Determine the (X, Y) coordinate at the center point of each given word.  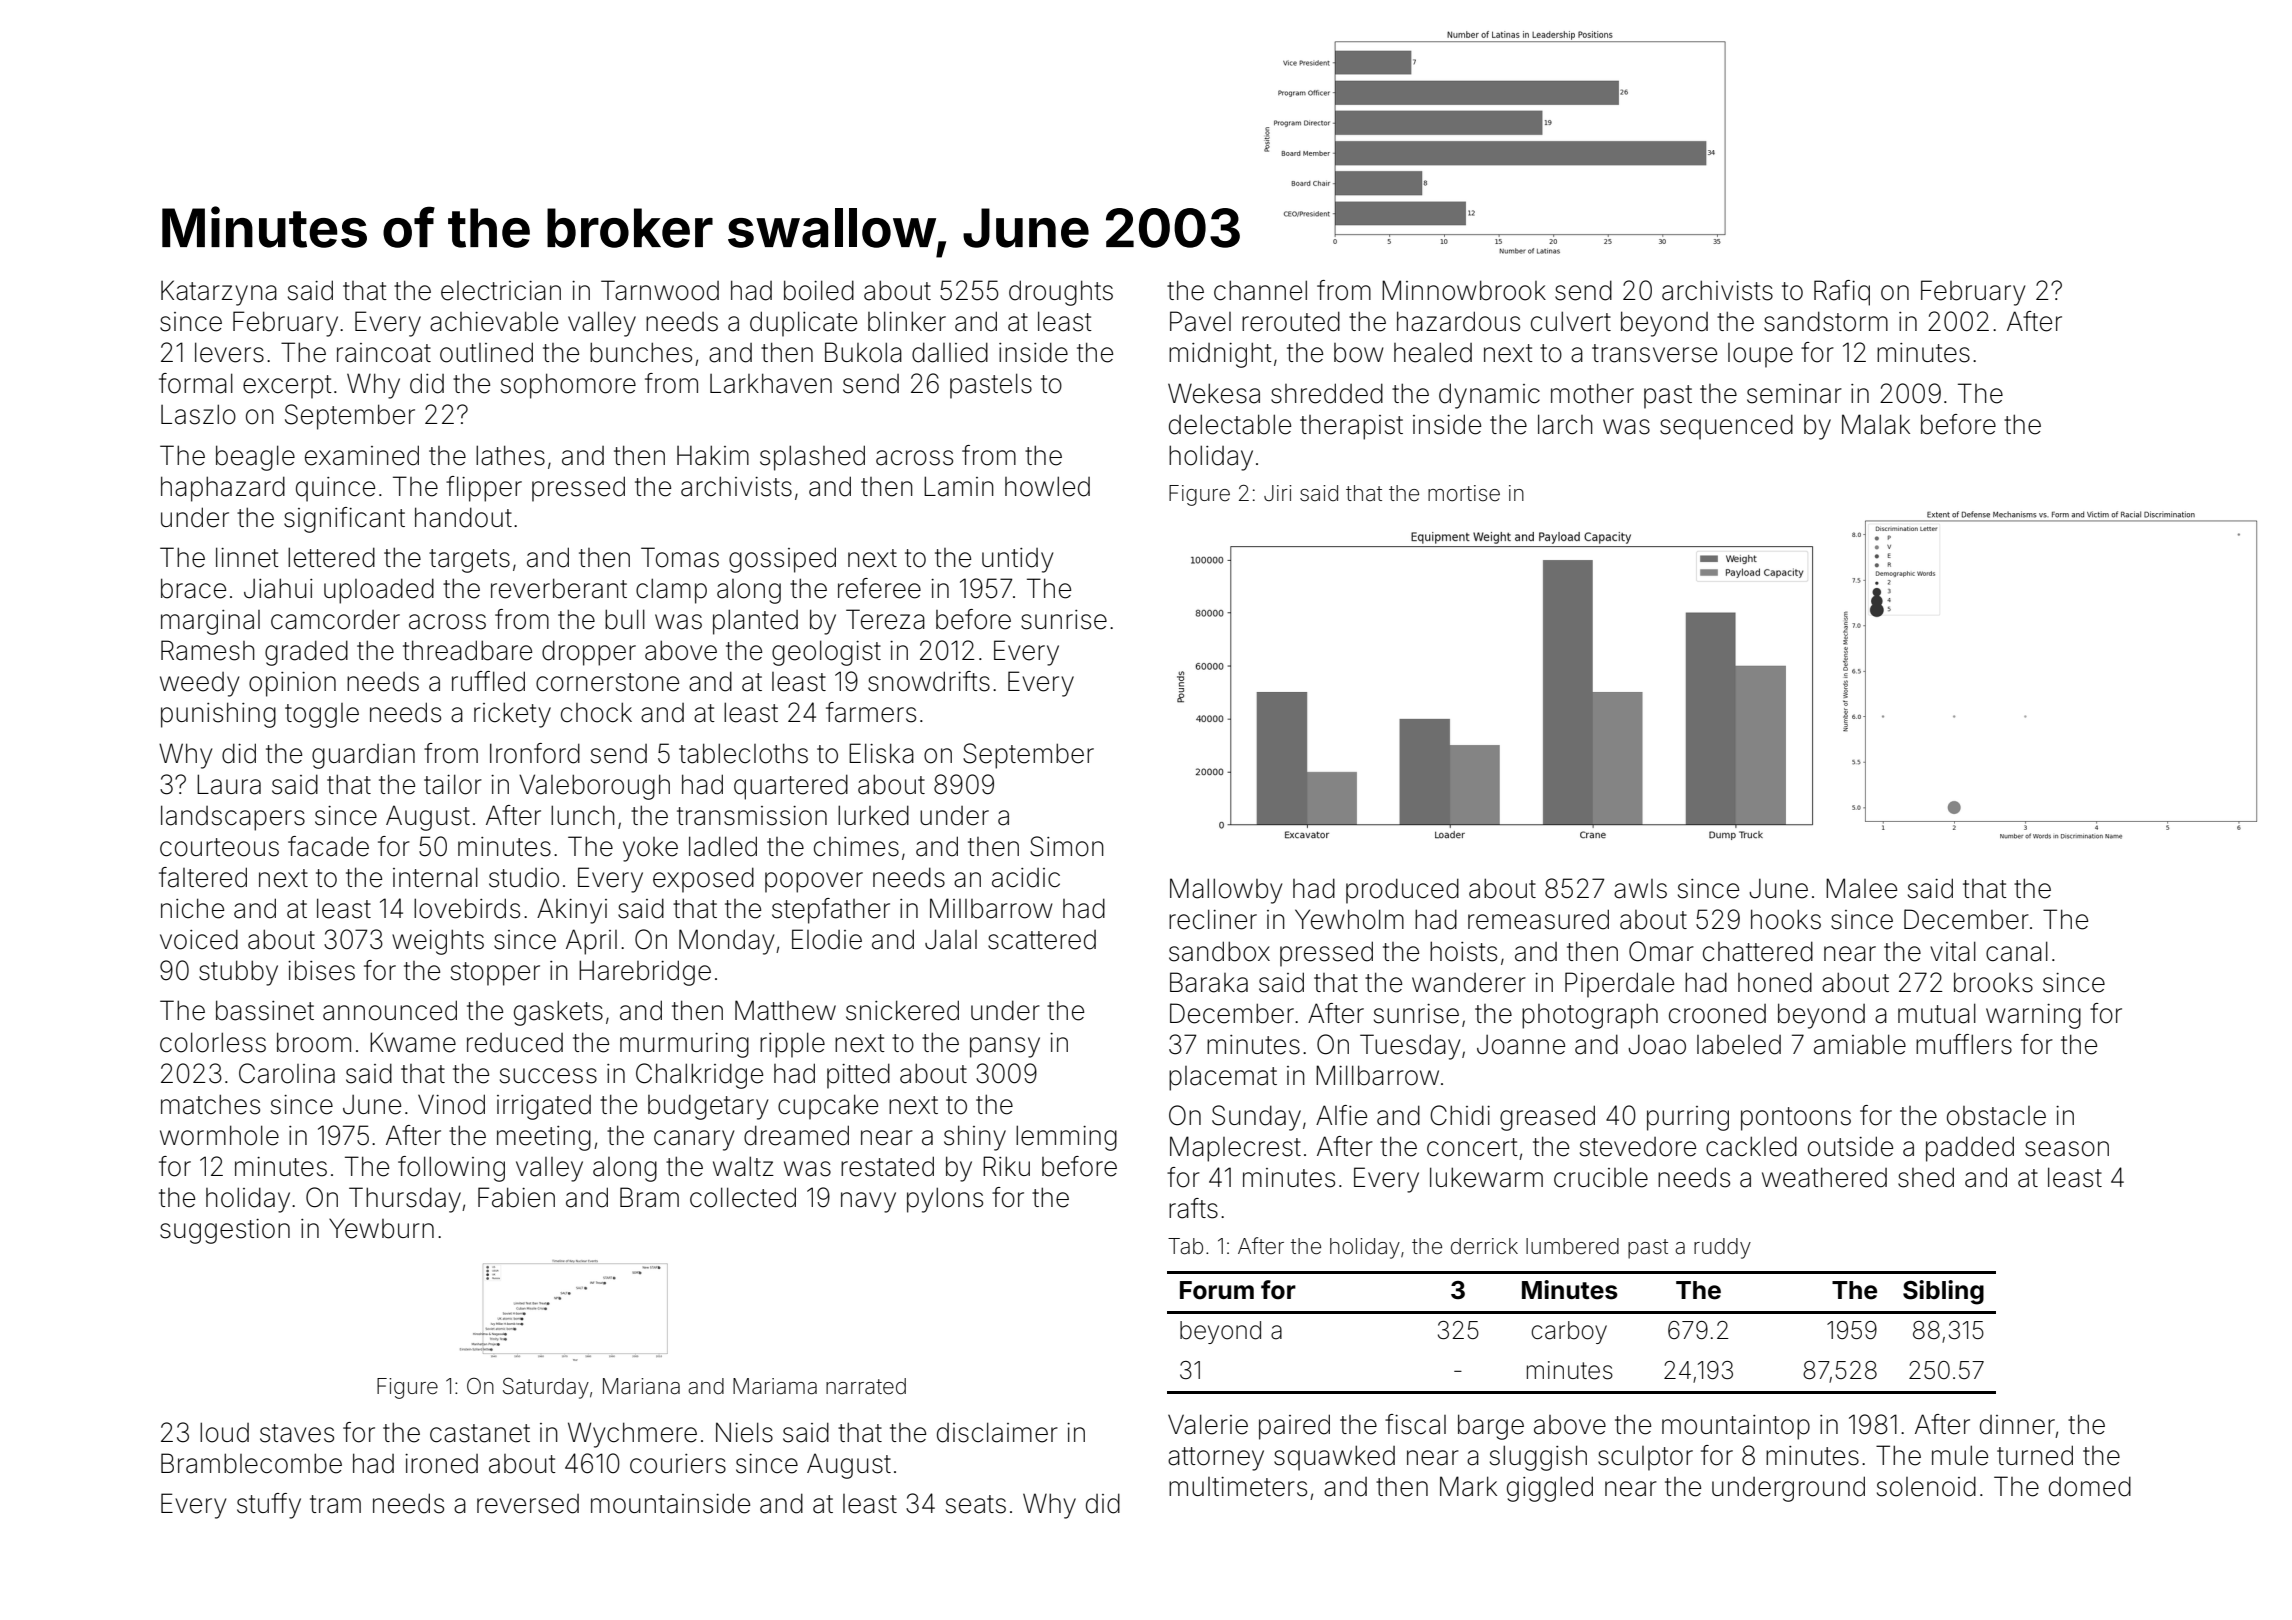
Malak (1876, 424)
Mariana (641, 1386)
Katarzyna (219, 293)
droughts (1061, 293)
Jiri (1277, 493)
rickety (512, 715)
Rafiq (1842, 293)
